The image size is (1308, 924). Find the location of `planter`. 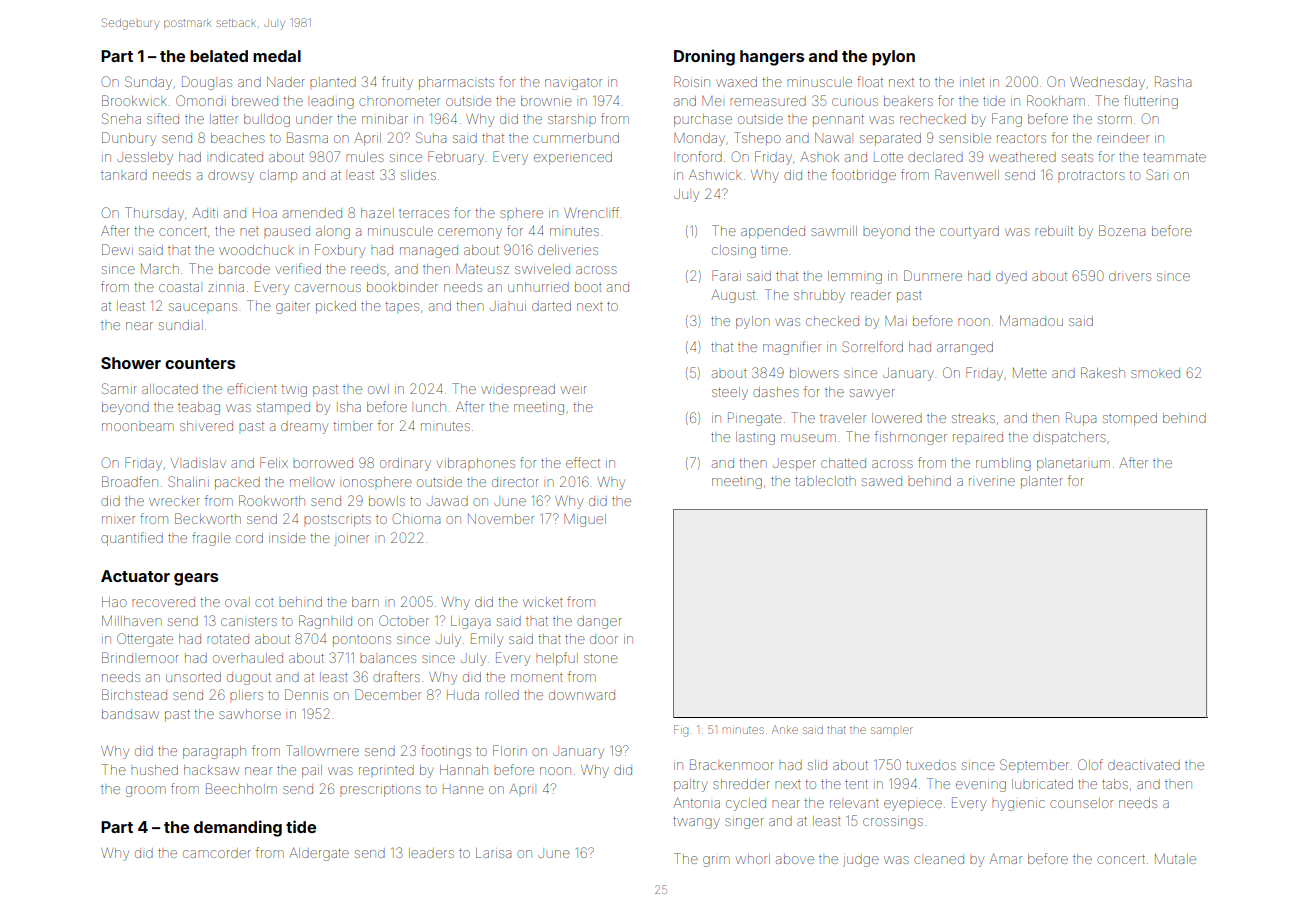

planter is located at coordinates (1042, 482).
